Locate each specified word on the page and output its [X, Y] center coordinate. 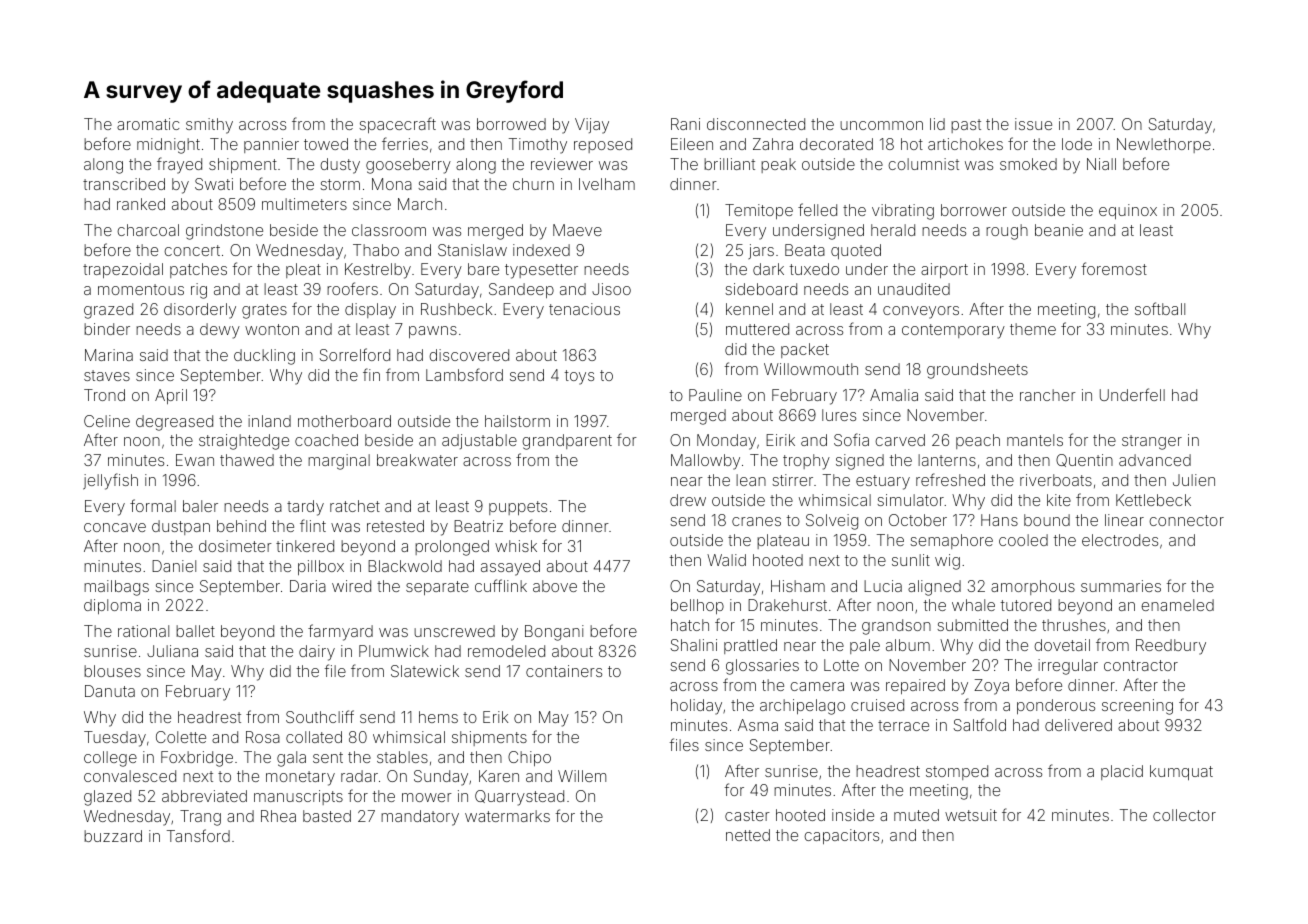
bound [1047, 520]
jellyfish [110, 481]
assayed [510, 568]
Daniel [174, 566]
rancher [1048, 395]
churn [533, 184]
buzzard [113, 836]
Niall [1101, 164]
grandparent [567, 442]
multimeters [304, 204]
